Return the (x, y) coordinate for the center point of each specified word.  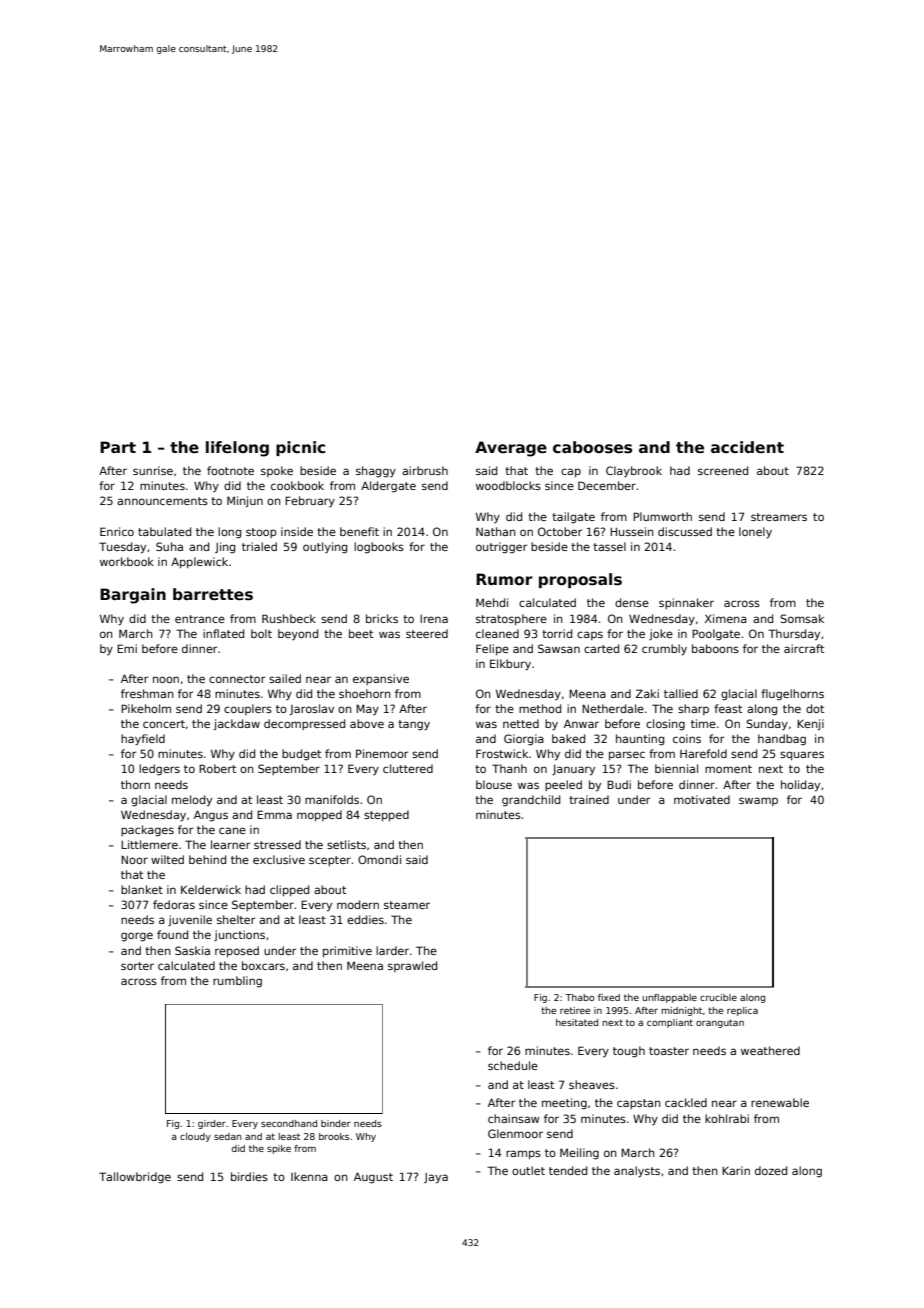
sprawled (412, 966)
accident (747, 447)
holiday (800, 786)
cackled (686, 1102)
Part (118, 447)
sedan (227, 1136)
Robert (217, 768)
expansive (381, 679)
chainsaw (514, 1118)
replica (742, 1011)
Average (511, 449)
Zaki (647, 693)
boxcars (263, 965)
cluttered (408, 768)
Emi (127, 648)
